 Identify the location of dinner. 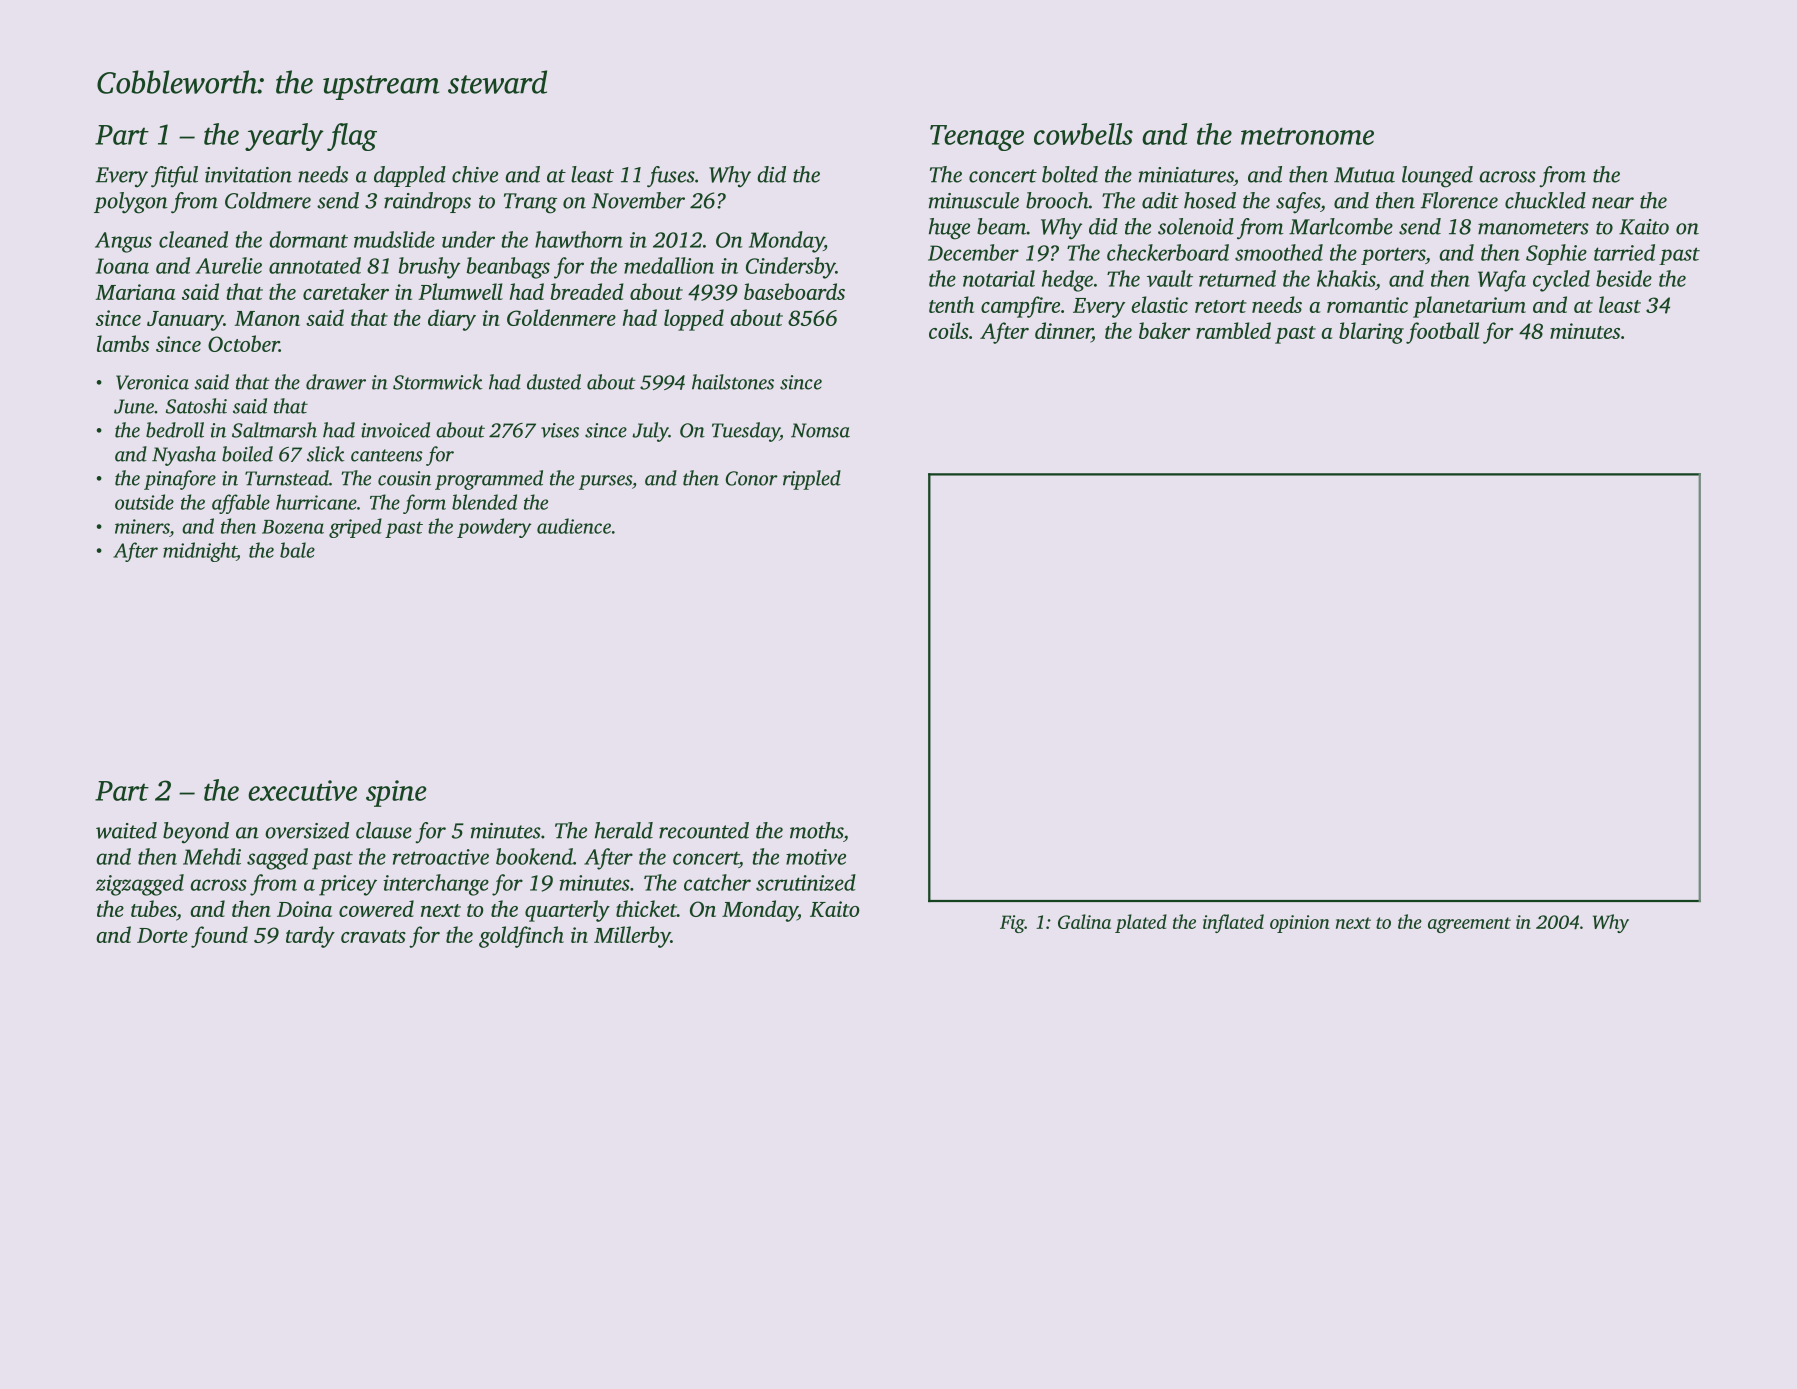
(1063, 332).
